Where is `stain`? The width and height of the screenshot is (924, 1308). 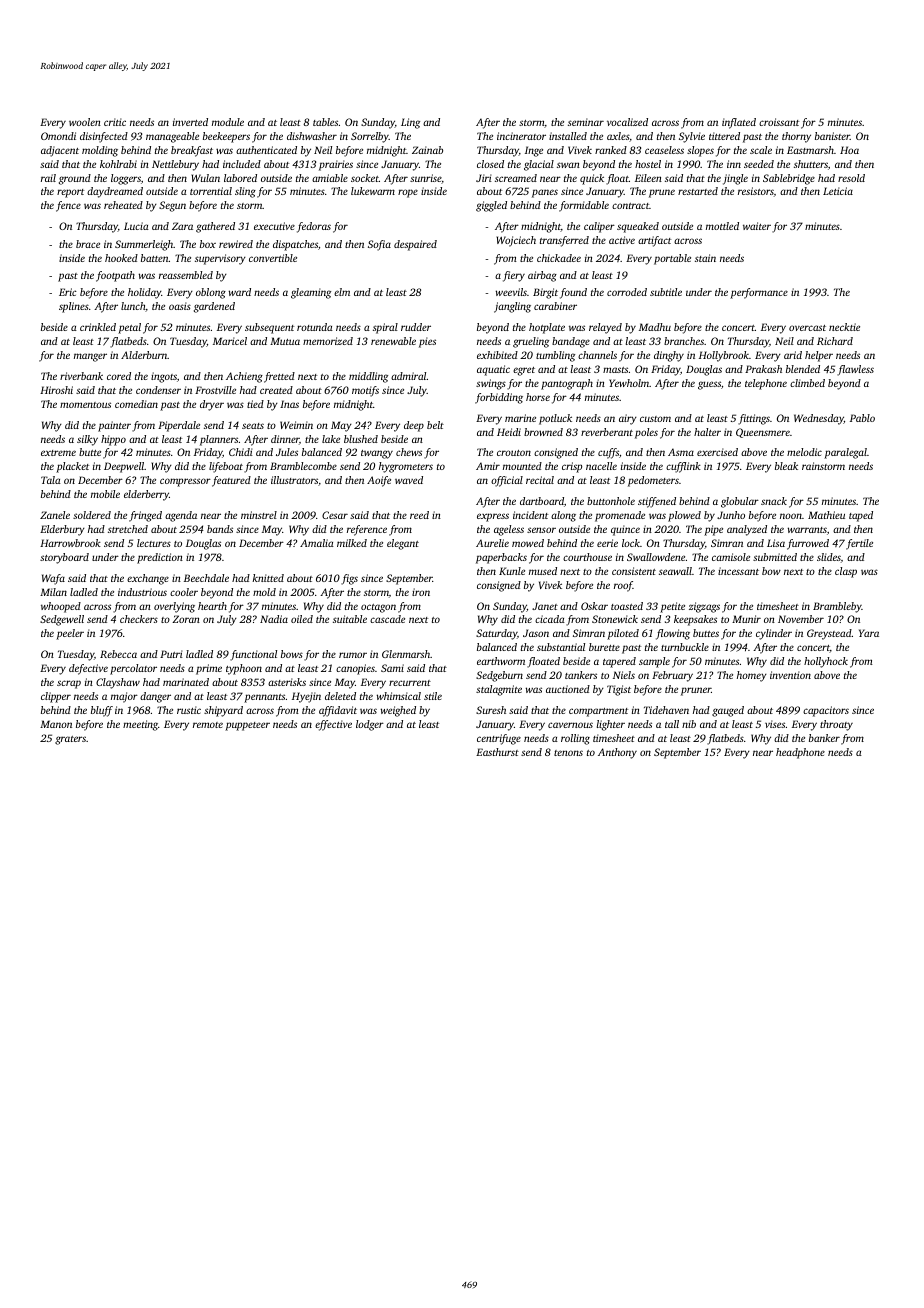 stain is located at coordinates (705, 258).
